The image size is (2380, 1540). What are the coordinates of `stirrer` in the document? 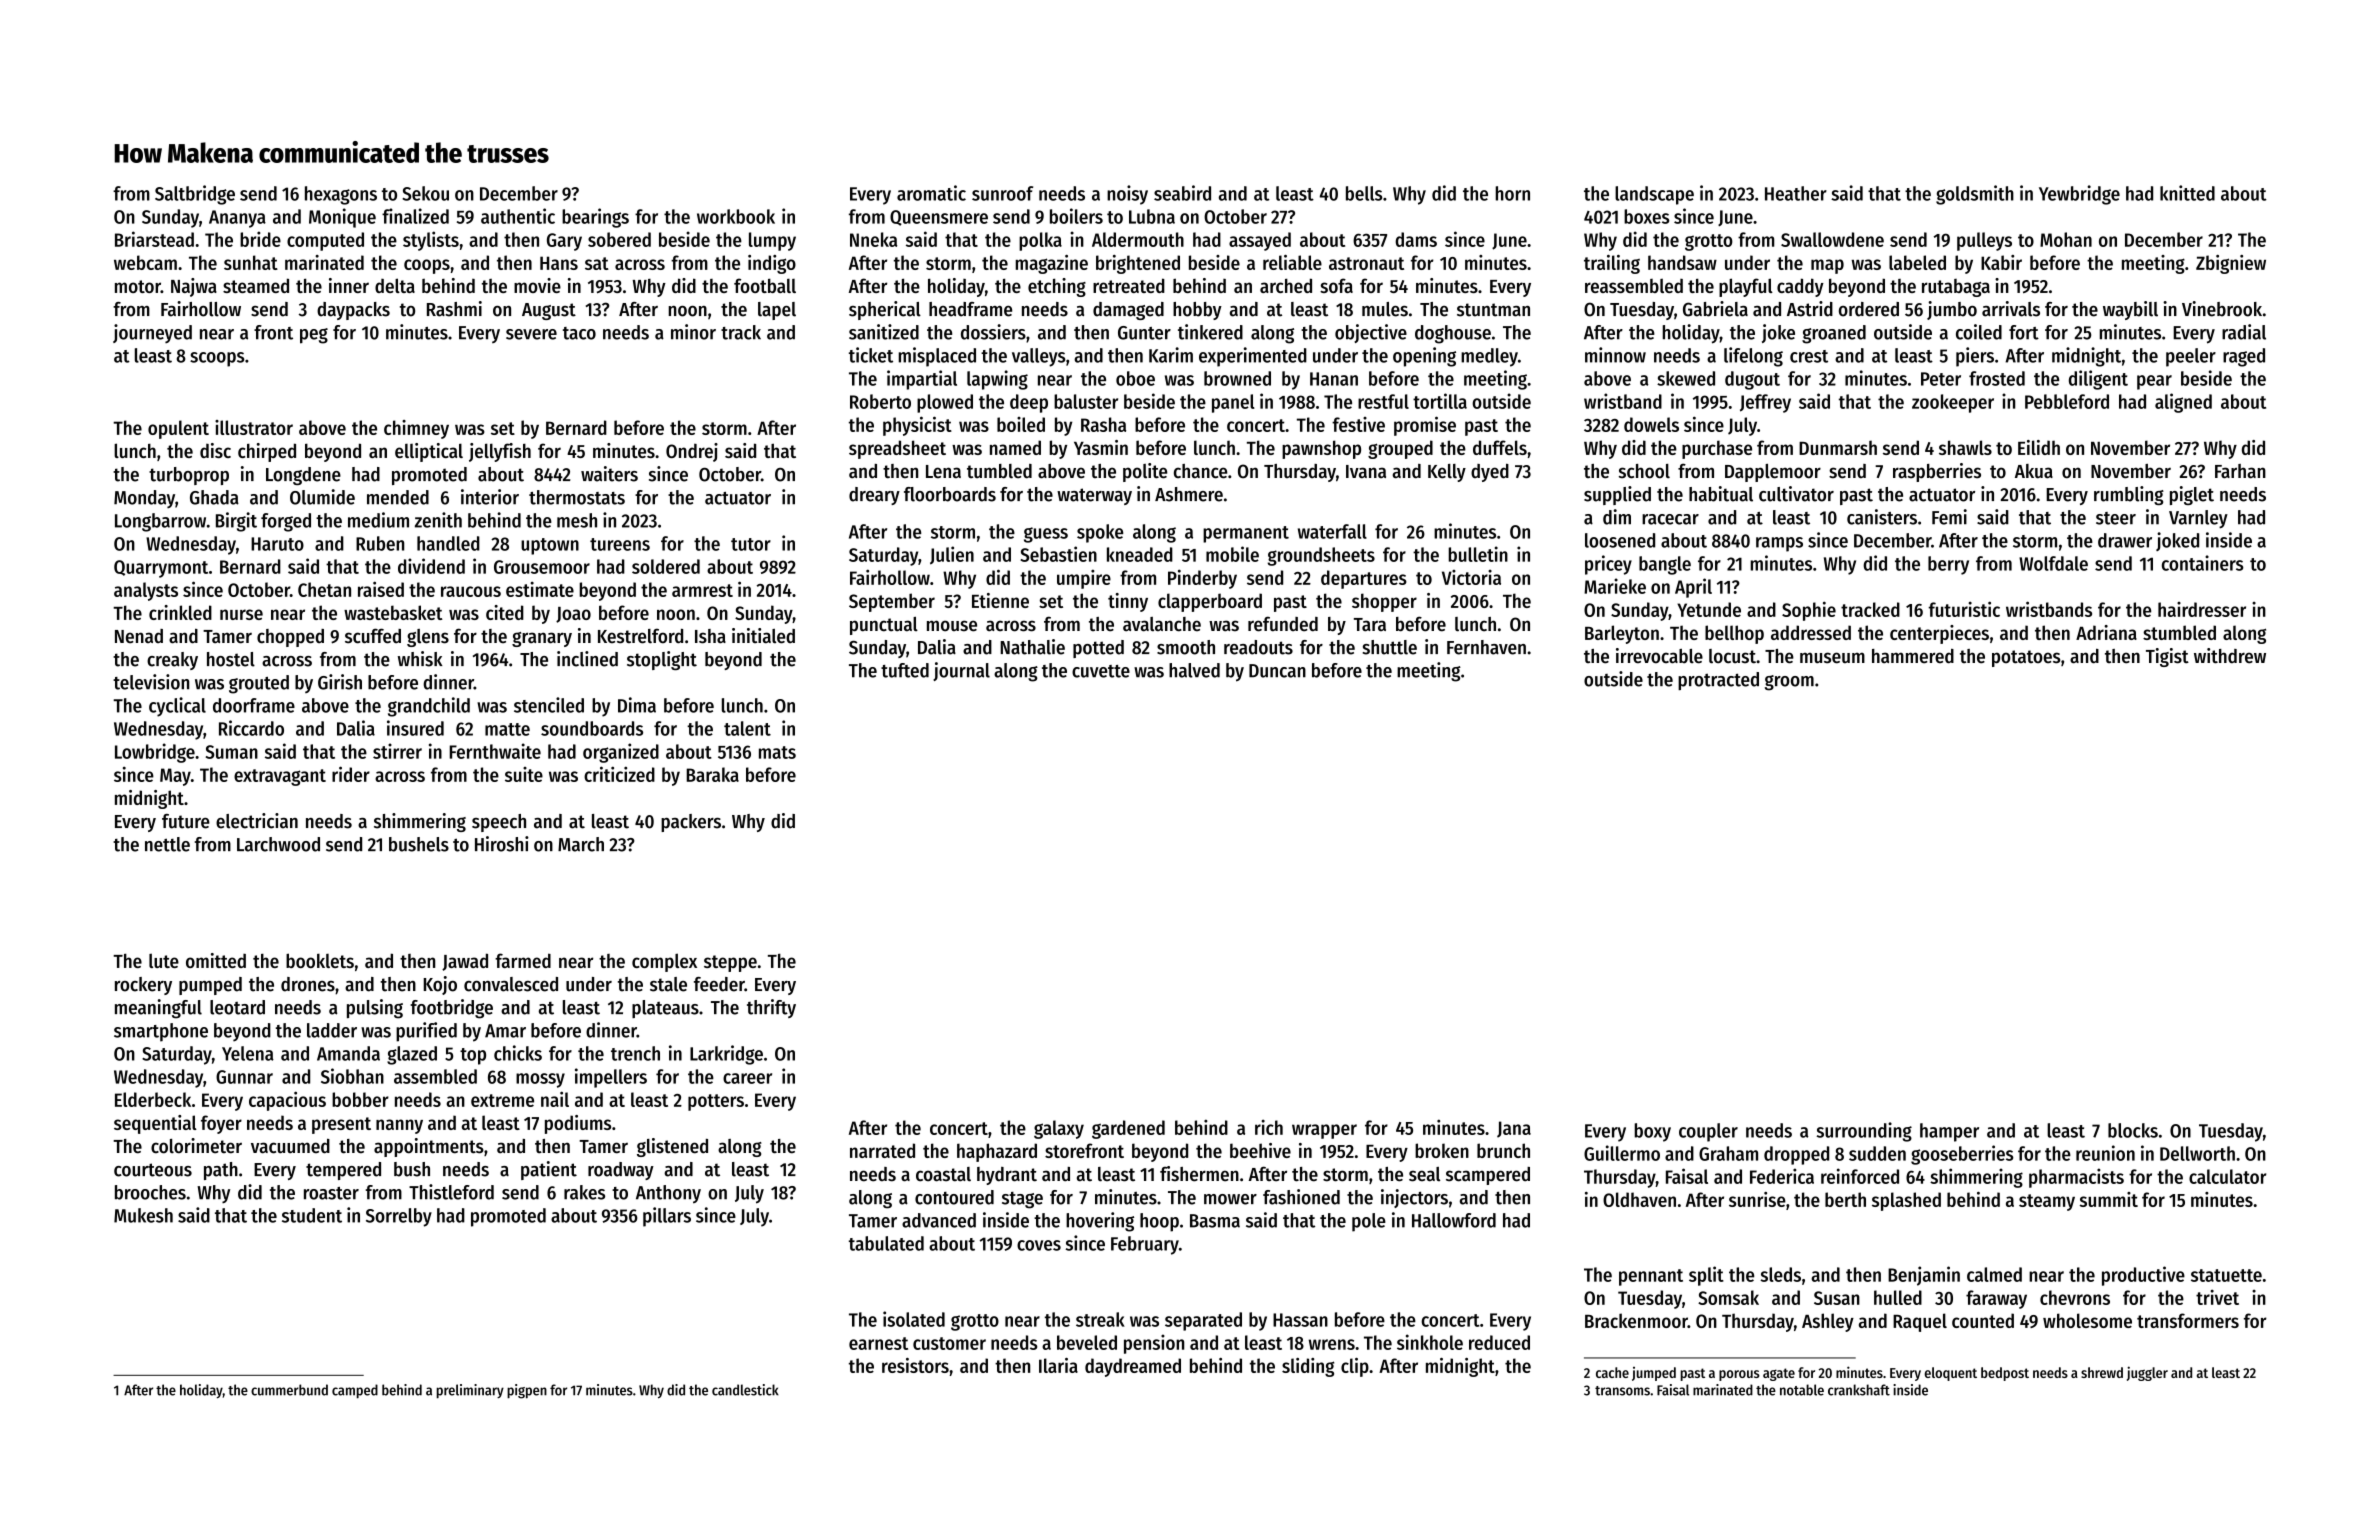 It's located at (397, 751).
